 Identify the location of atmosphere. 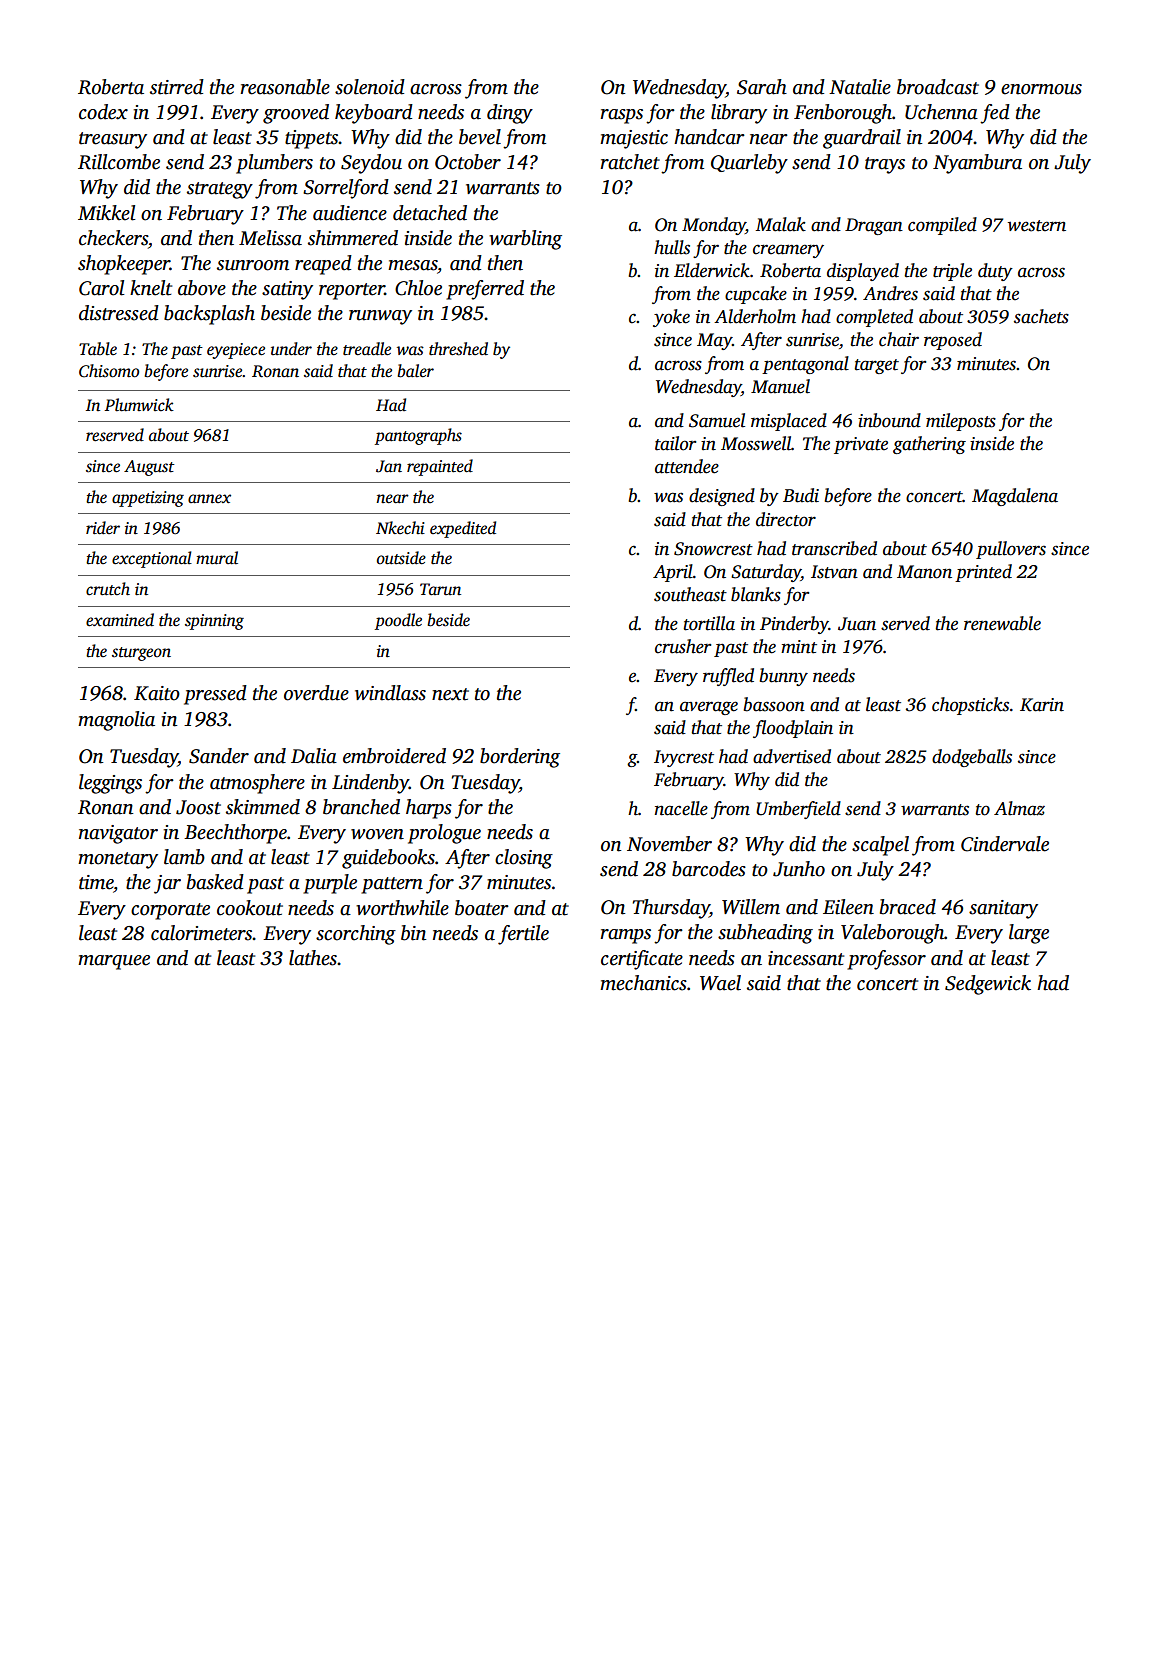
(257, 784).
